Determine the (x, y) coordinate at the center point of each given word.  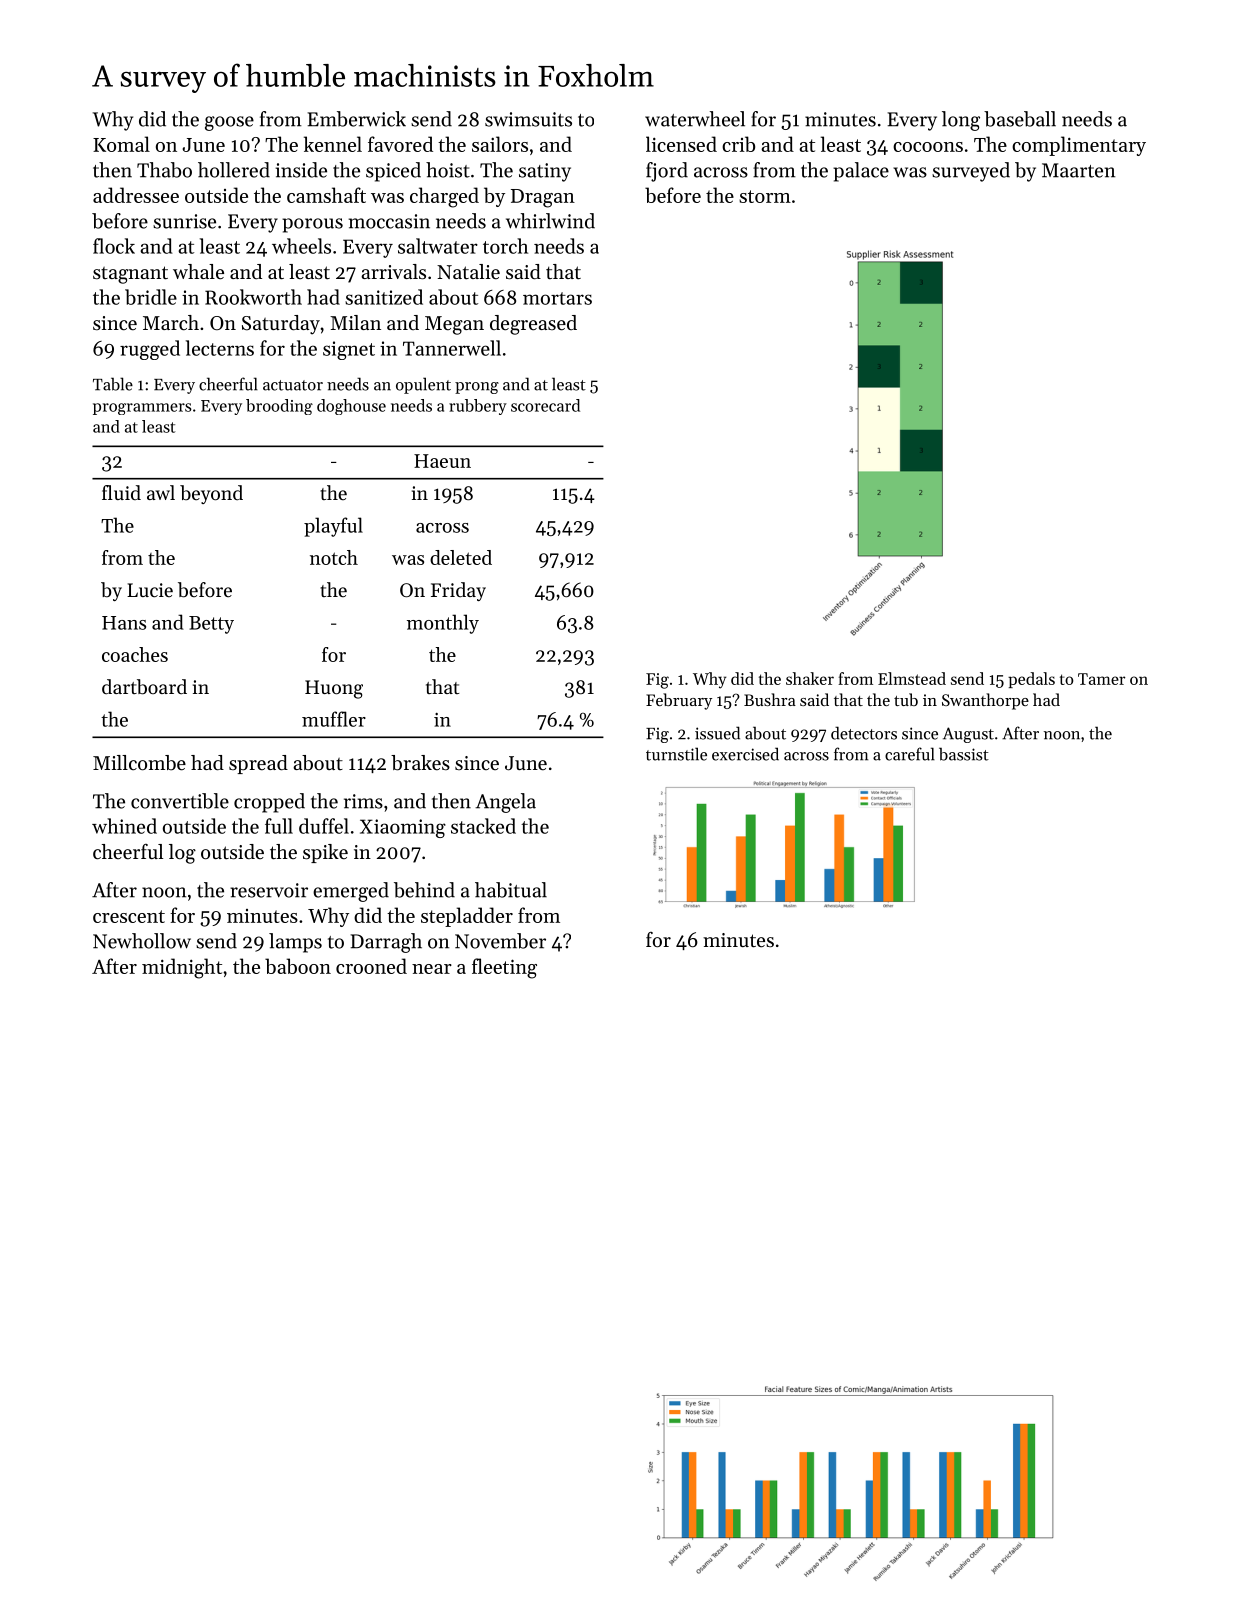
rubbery (478, 407)
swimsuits (528, 119)
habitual (511, 890)
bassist (964, 754)
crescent (129, 916)
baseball (1020, 119)
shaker (810, 678)
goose (229, 123)
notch (334, 557)
